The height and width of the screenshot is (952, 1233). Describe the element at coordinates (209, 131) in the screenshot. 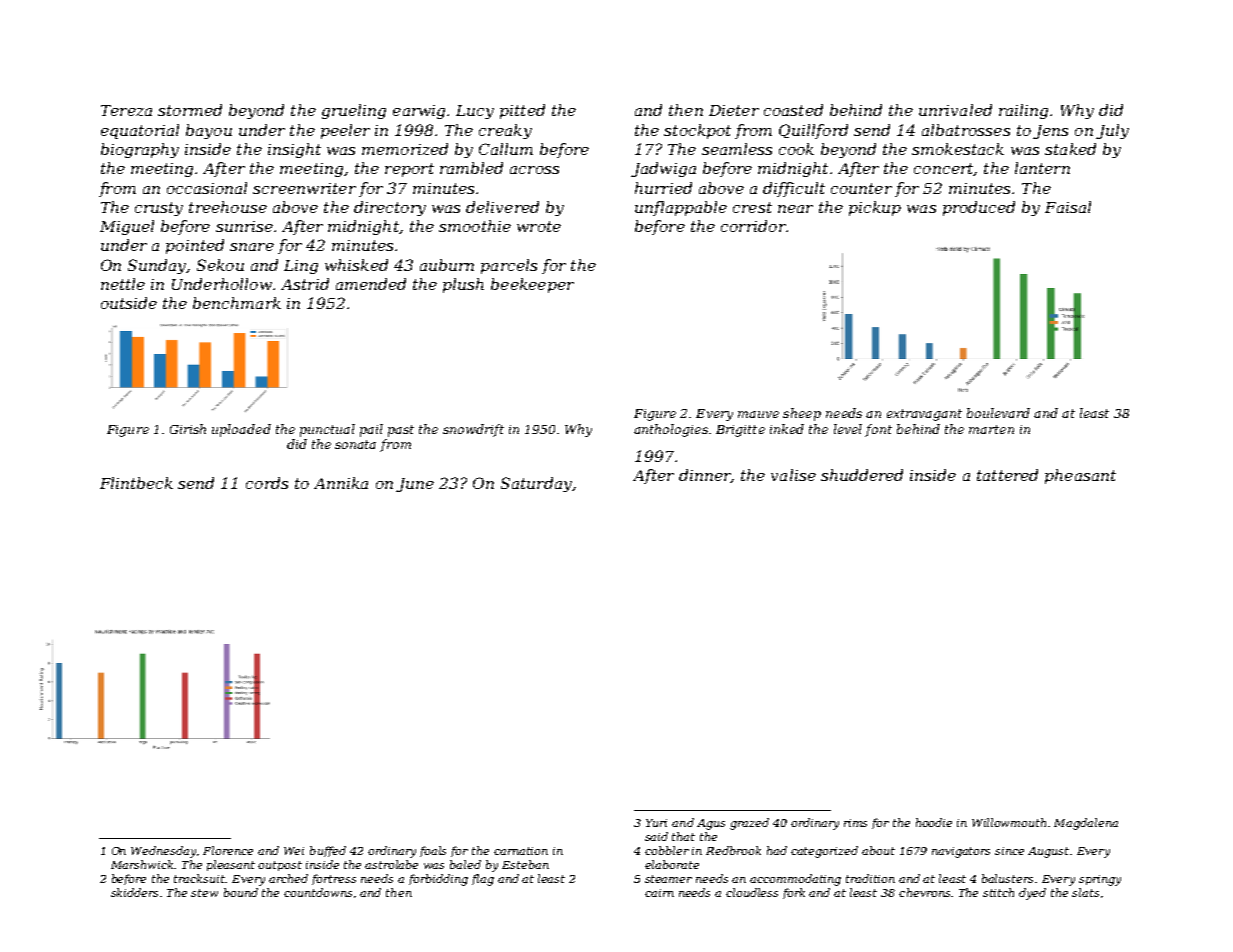

I see `bayou` at that location.
